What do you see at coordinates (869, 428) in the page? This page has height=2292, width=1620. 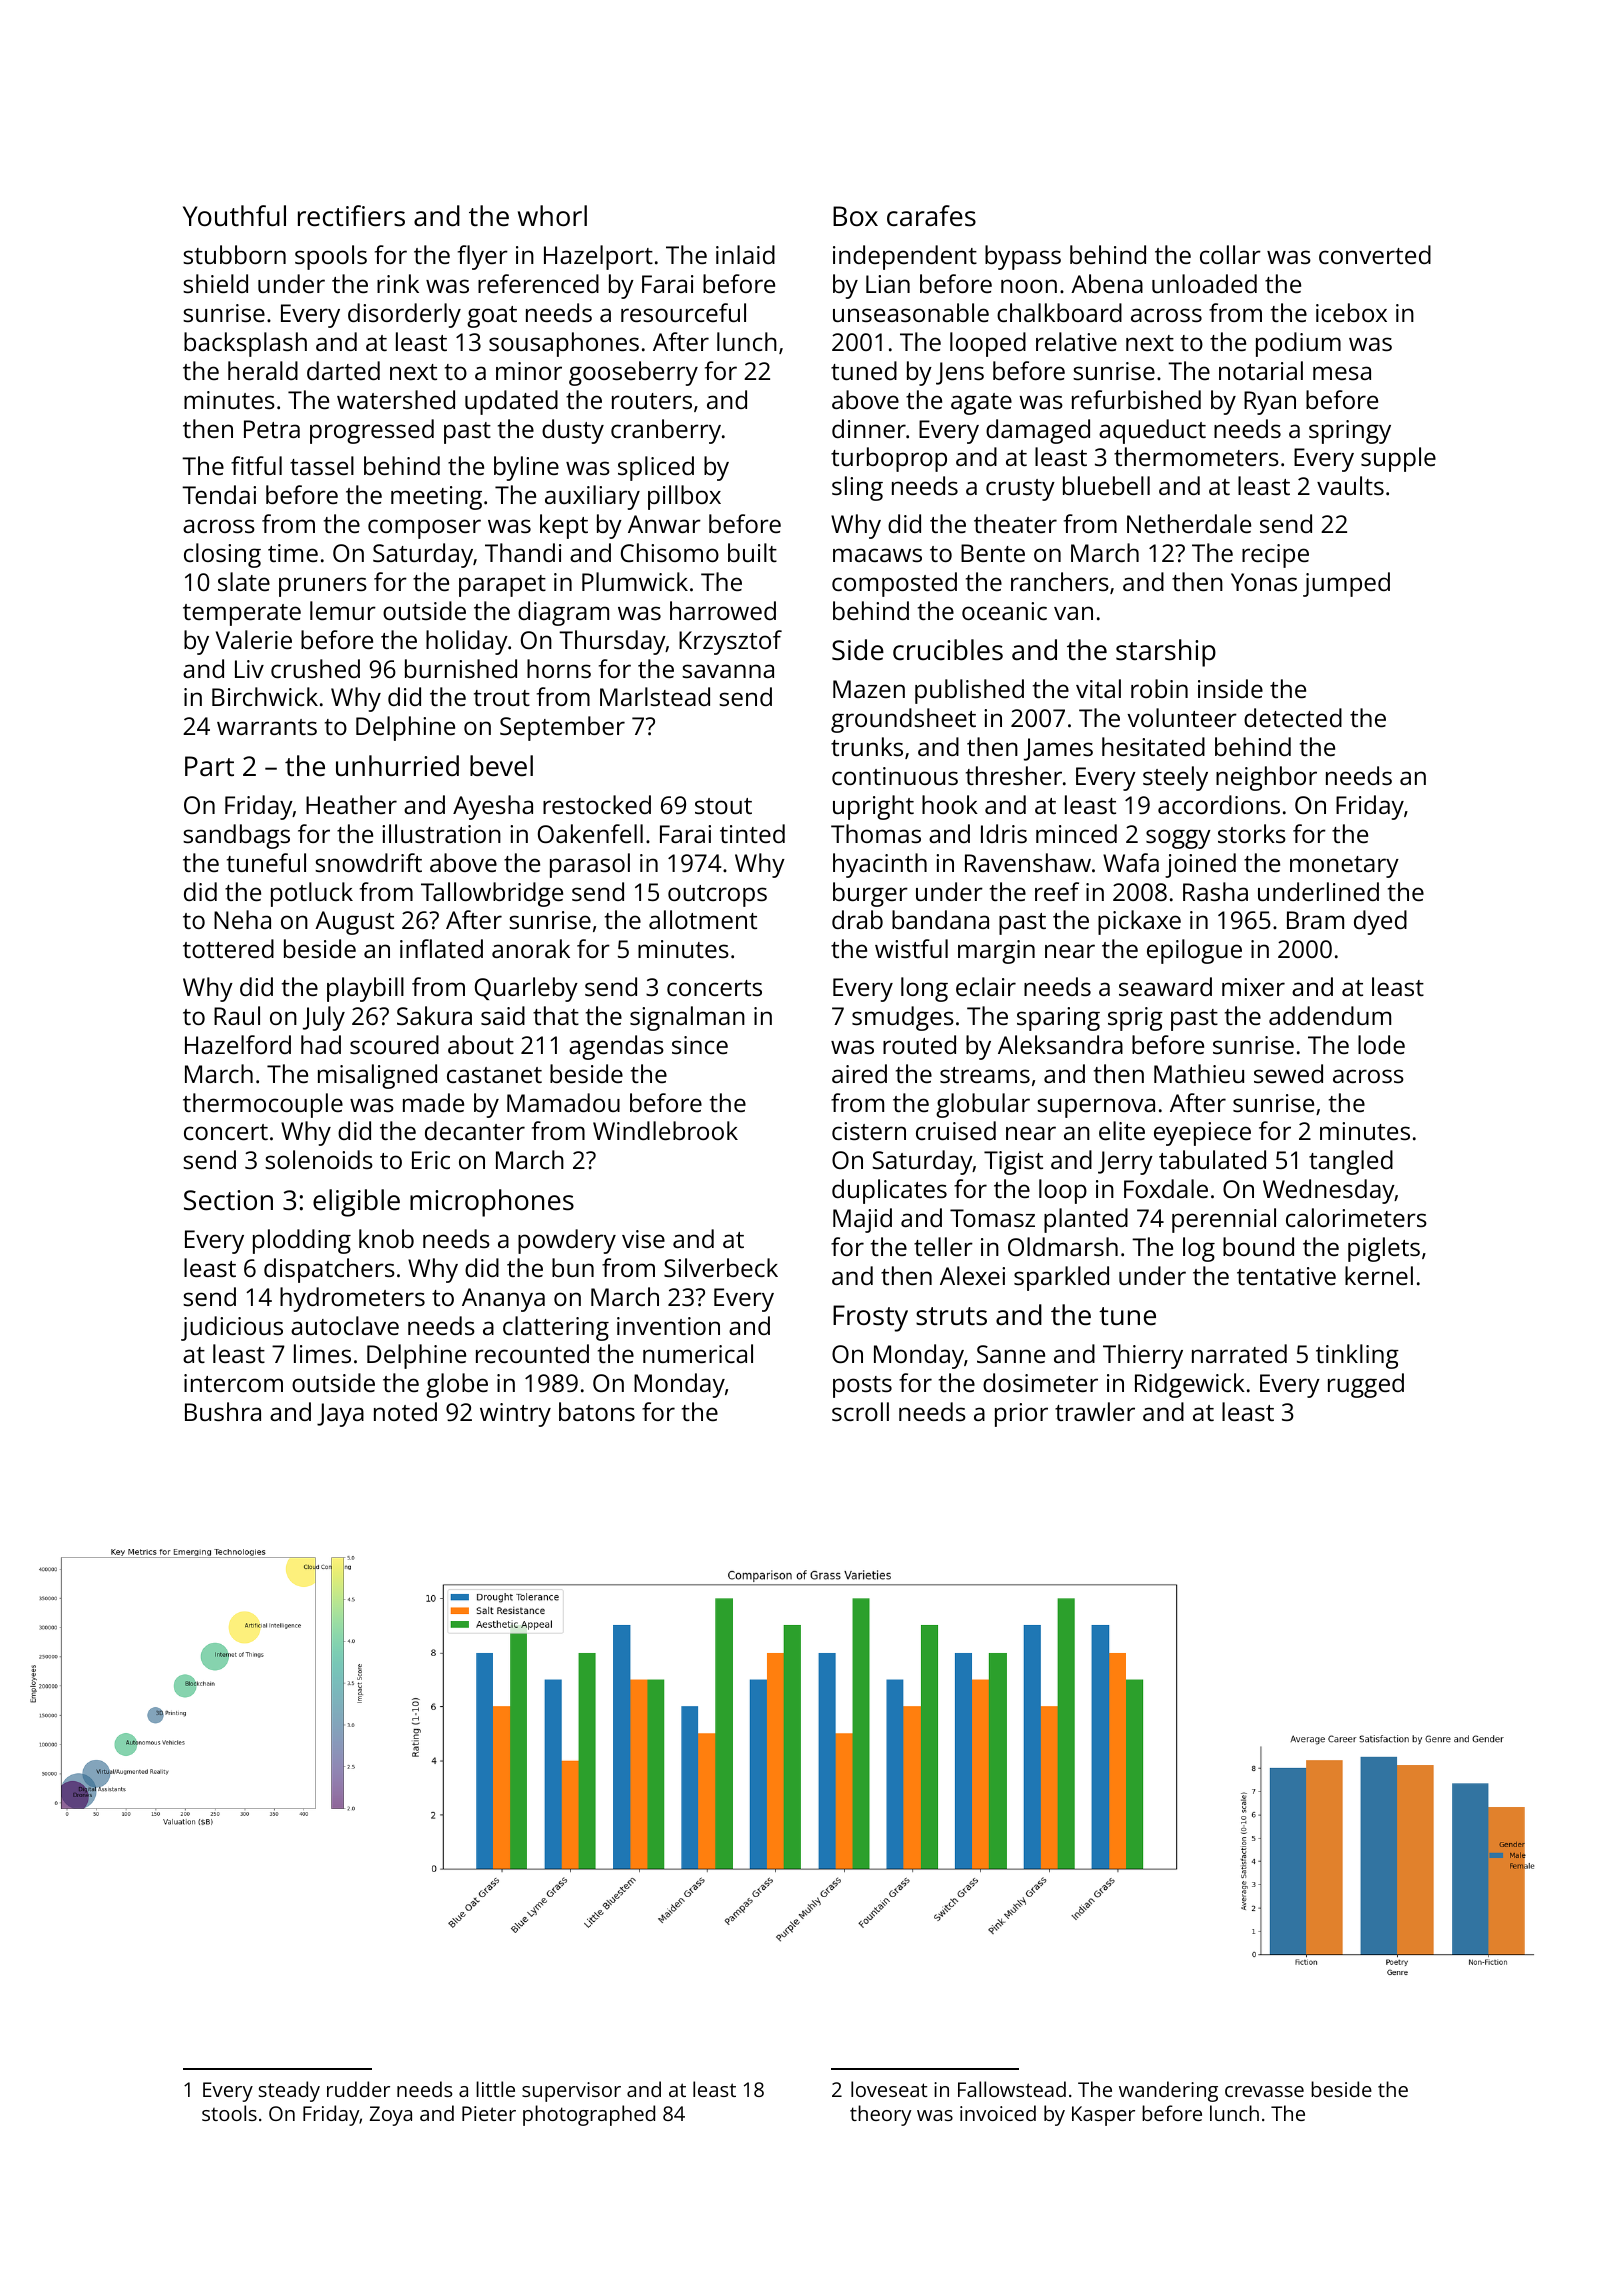 I see `dinner` at bounding box center [869, 428].
